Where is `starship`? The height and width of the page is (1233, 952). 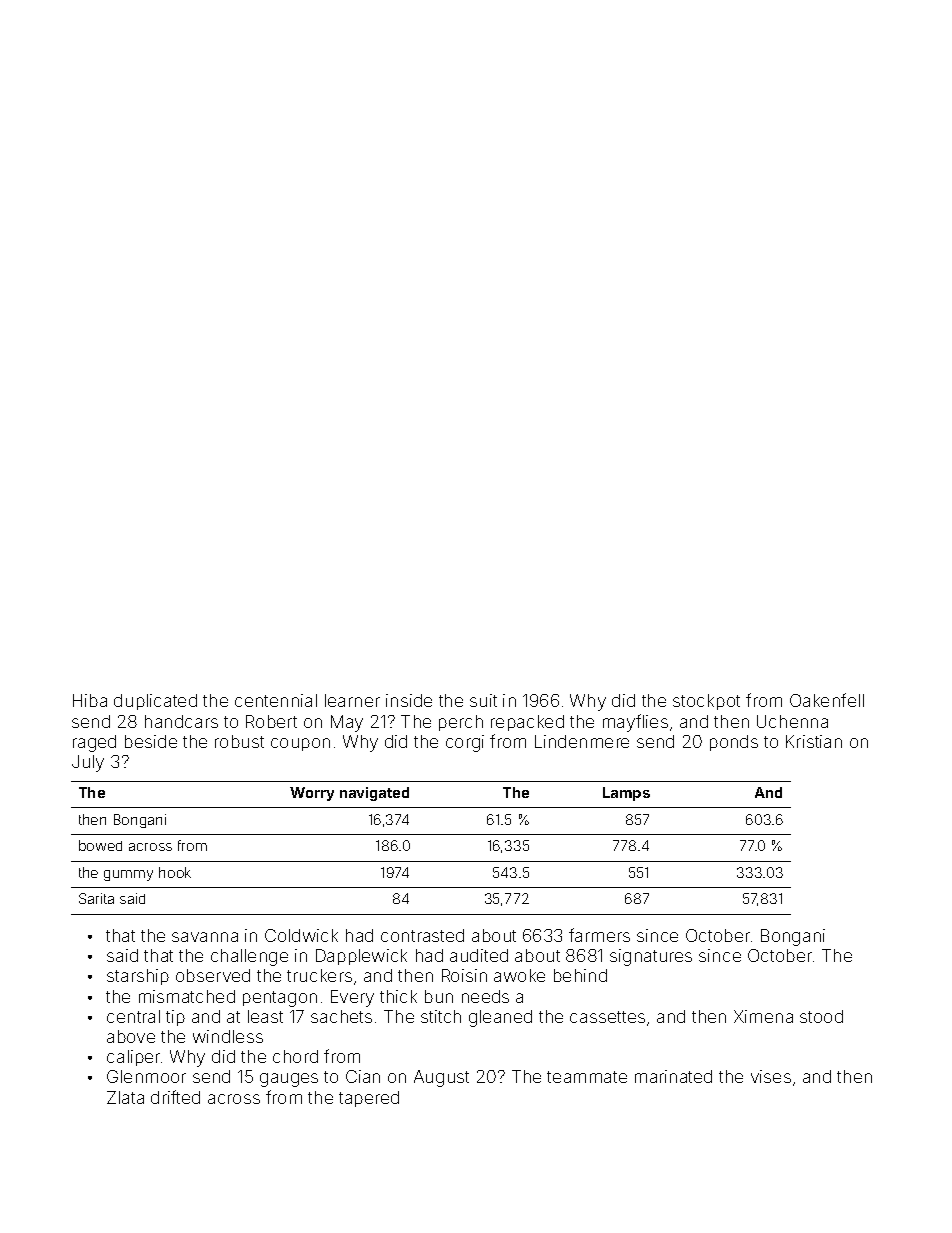
starship is located at coordinates (138, 977).
